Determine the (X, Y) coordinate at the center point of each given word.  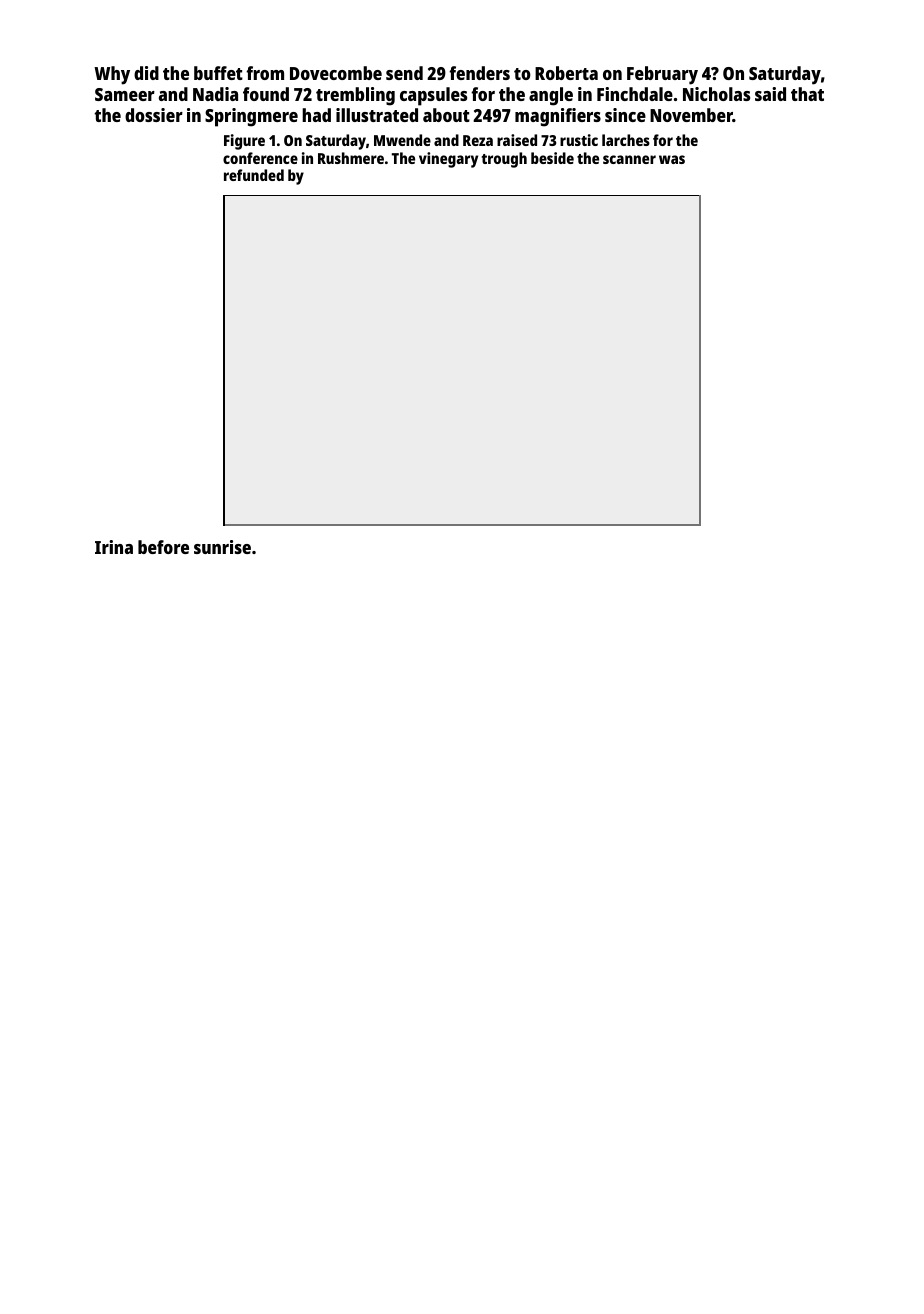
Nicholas (716, 94)
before (163, 547)
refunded (254, 175)
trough (504, 160)
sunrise (222, 547)
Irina (114, 547)
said (770, 94)
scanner (629, 159)
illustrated (377, 115)
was (672, 159)
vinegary (448, 160)
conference (260, 158)
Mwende (402, 140)
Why (112, 75)
